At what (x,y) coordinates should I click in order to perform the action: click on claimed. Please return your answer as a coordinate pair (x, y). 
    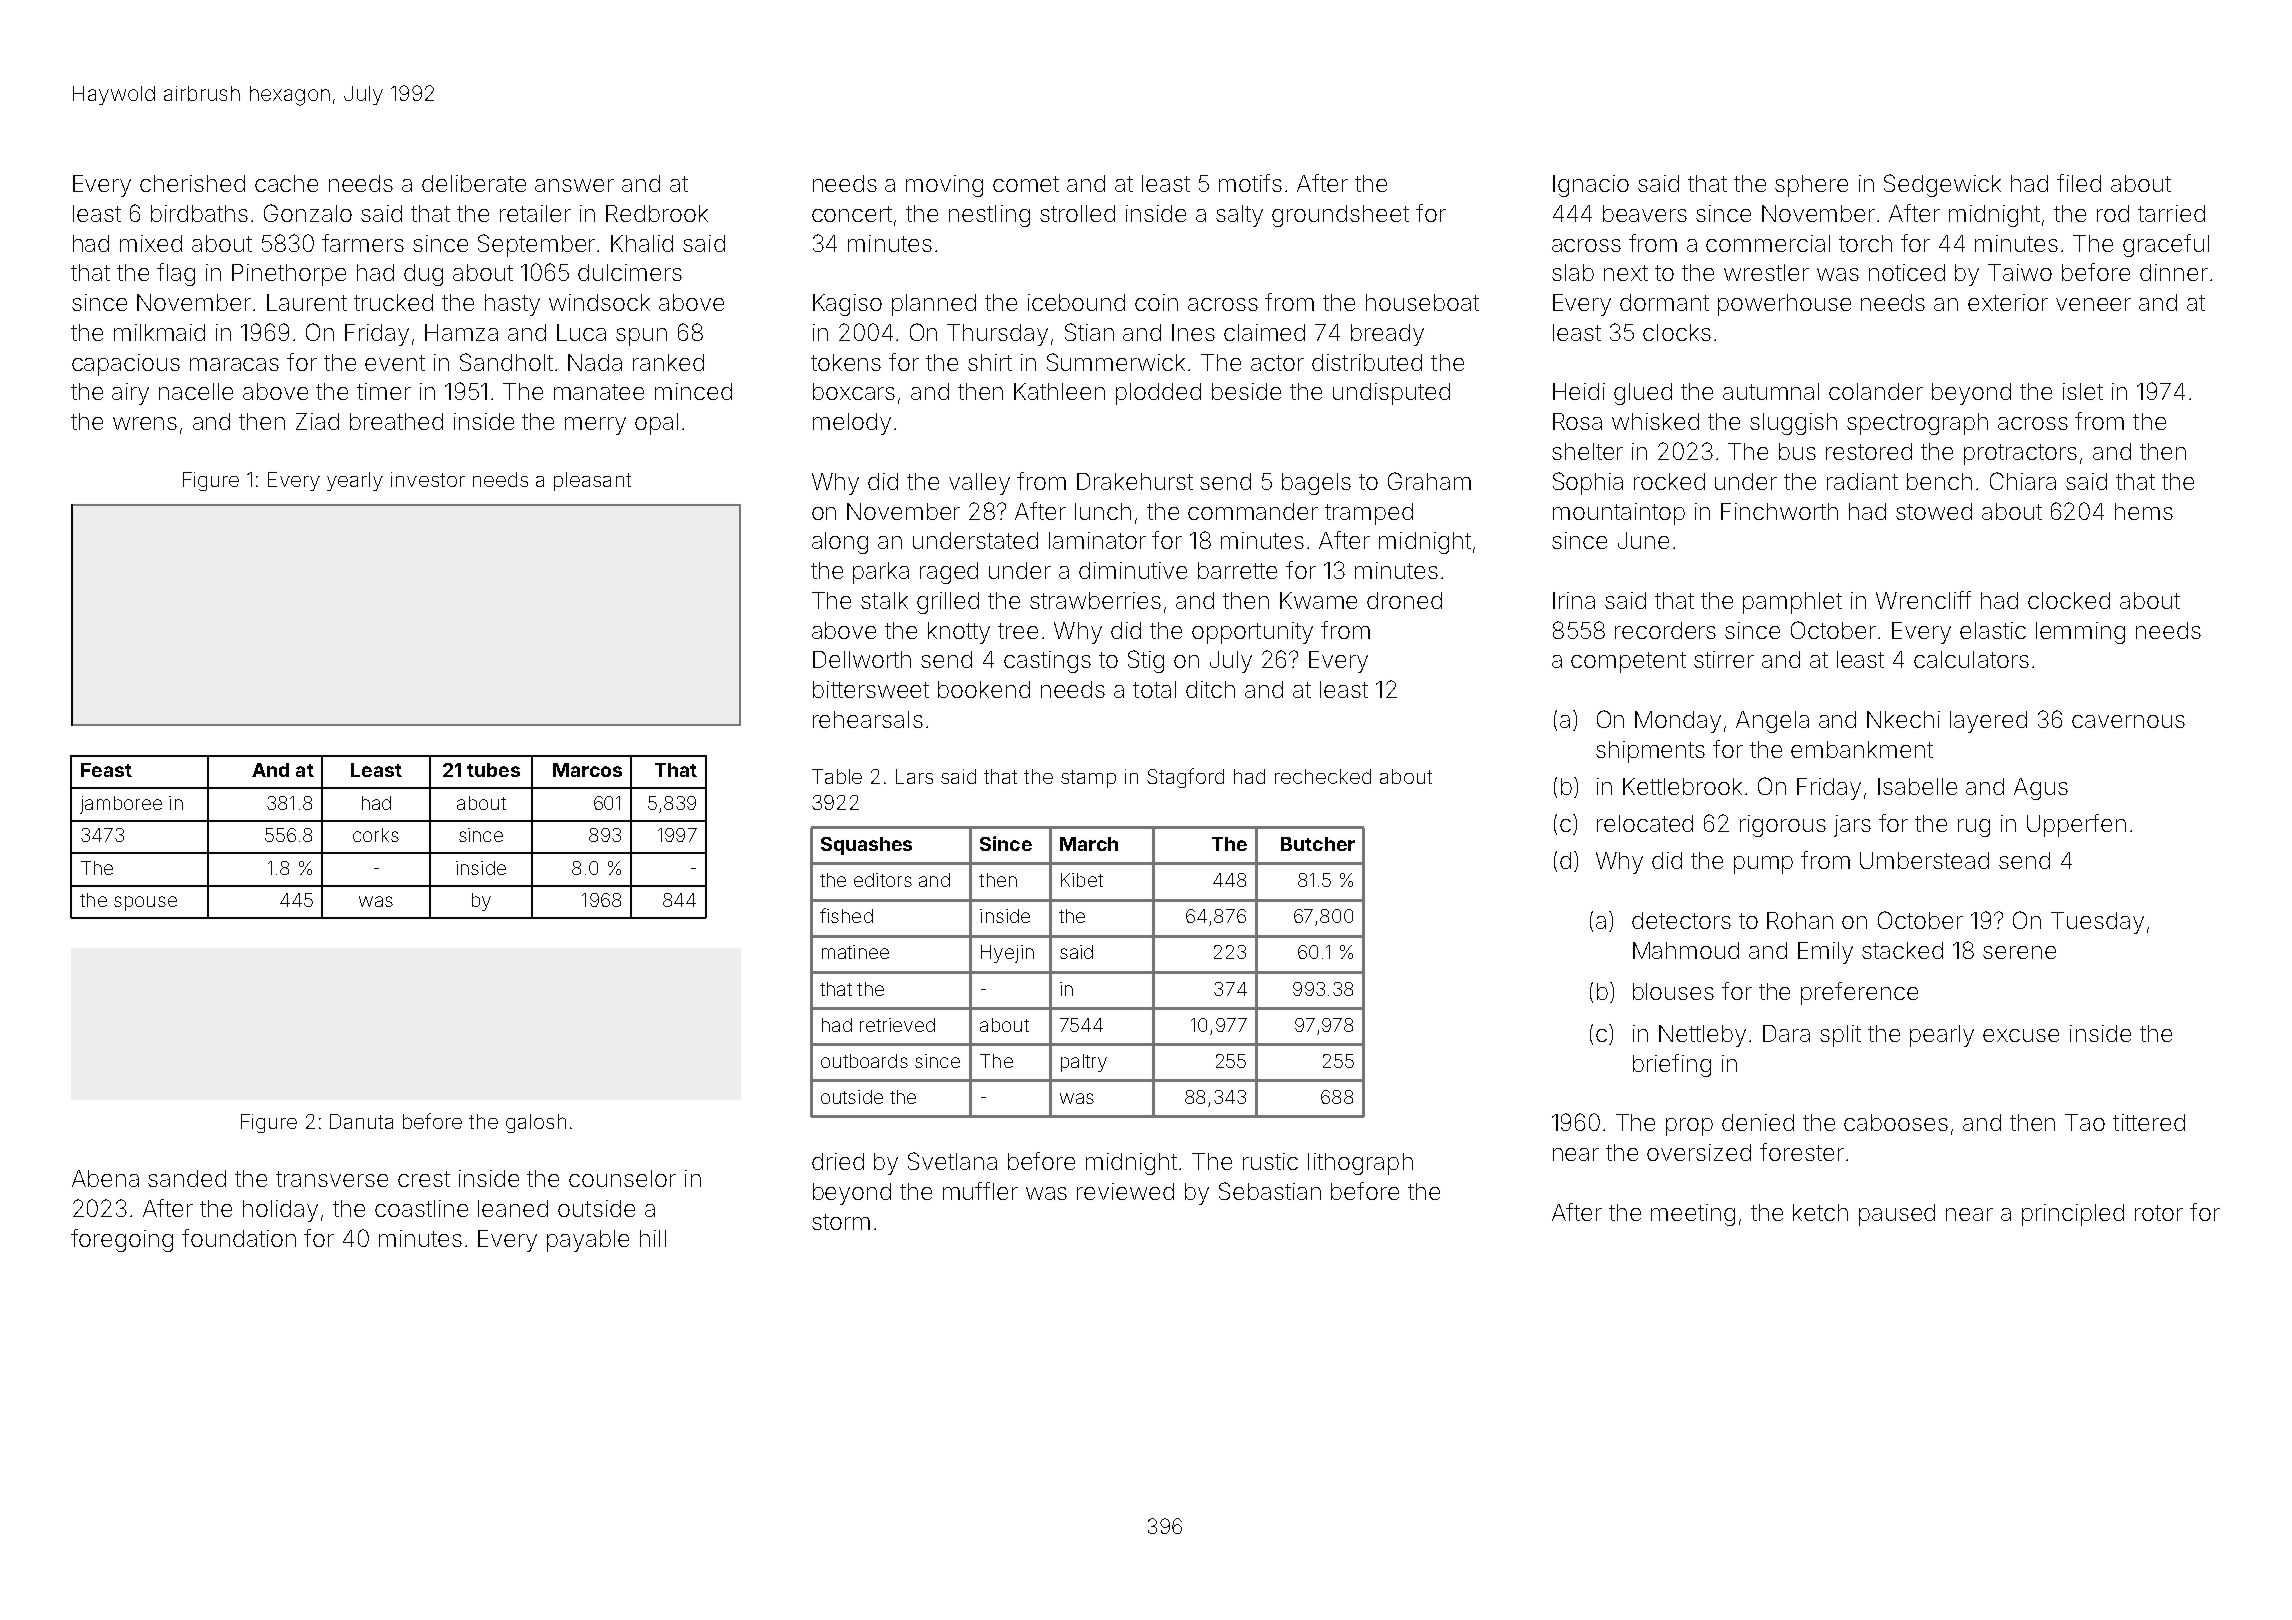
    Looking at the image, I should click on (1264, 332).
